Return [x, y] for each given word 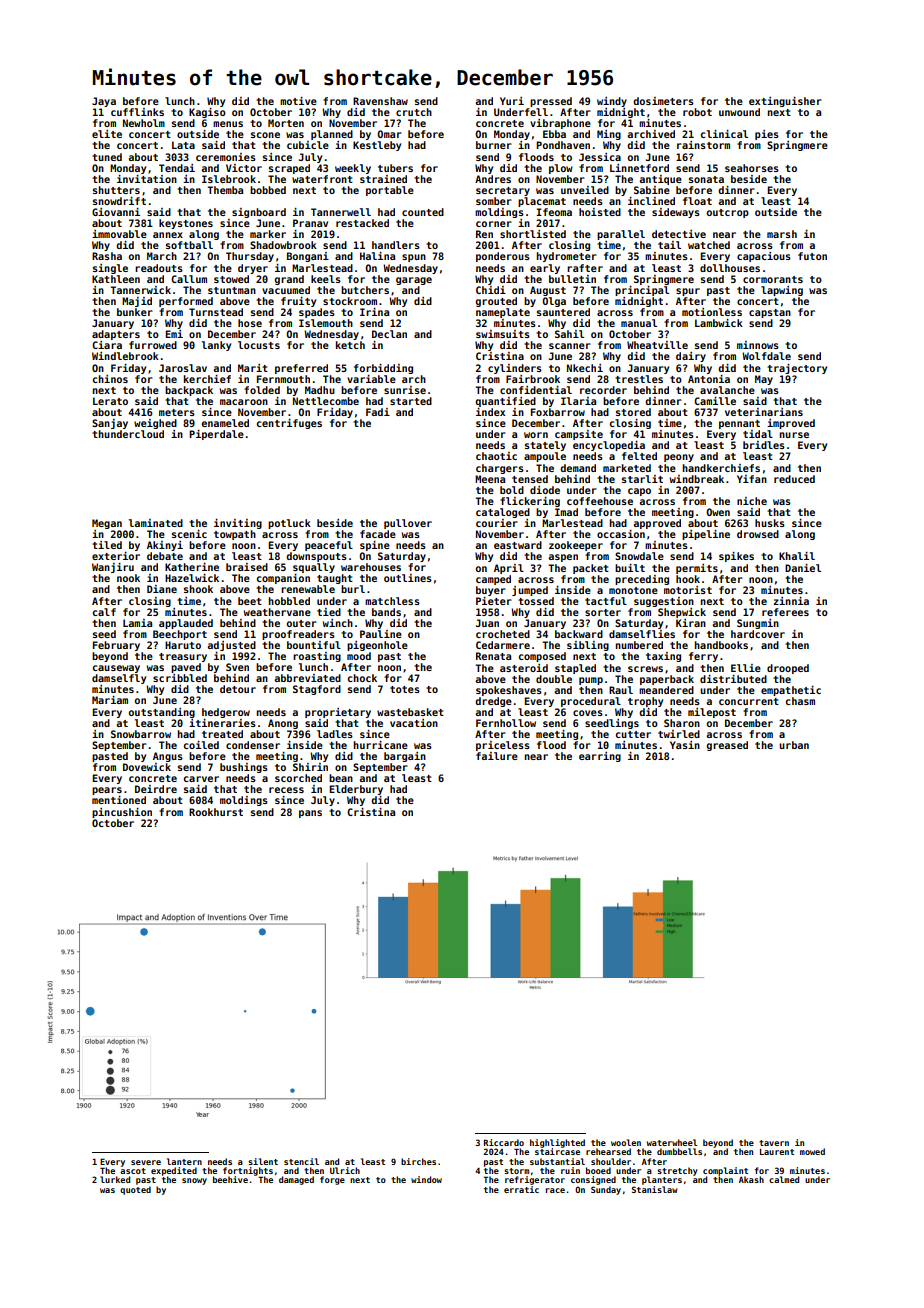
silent [263, 1161]
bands [386, 612]
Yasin [685, 745]
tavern [774, 1143]
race [555, 1190]
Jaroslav [183, 368]
